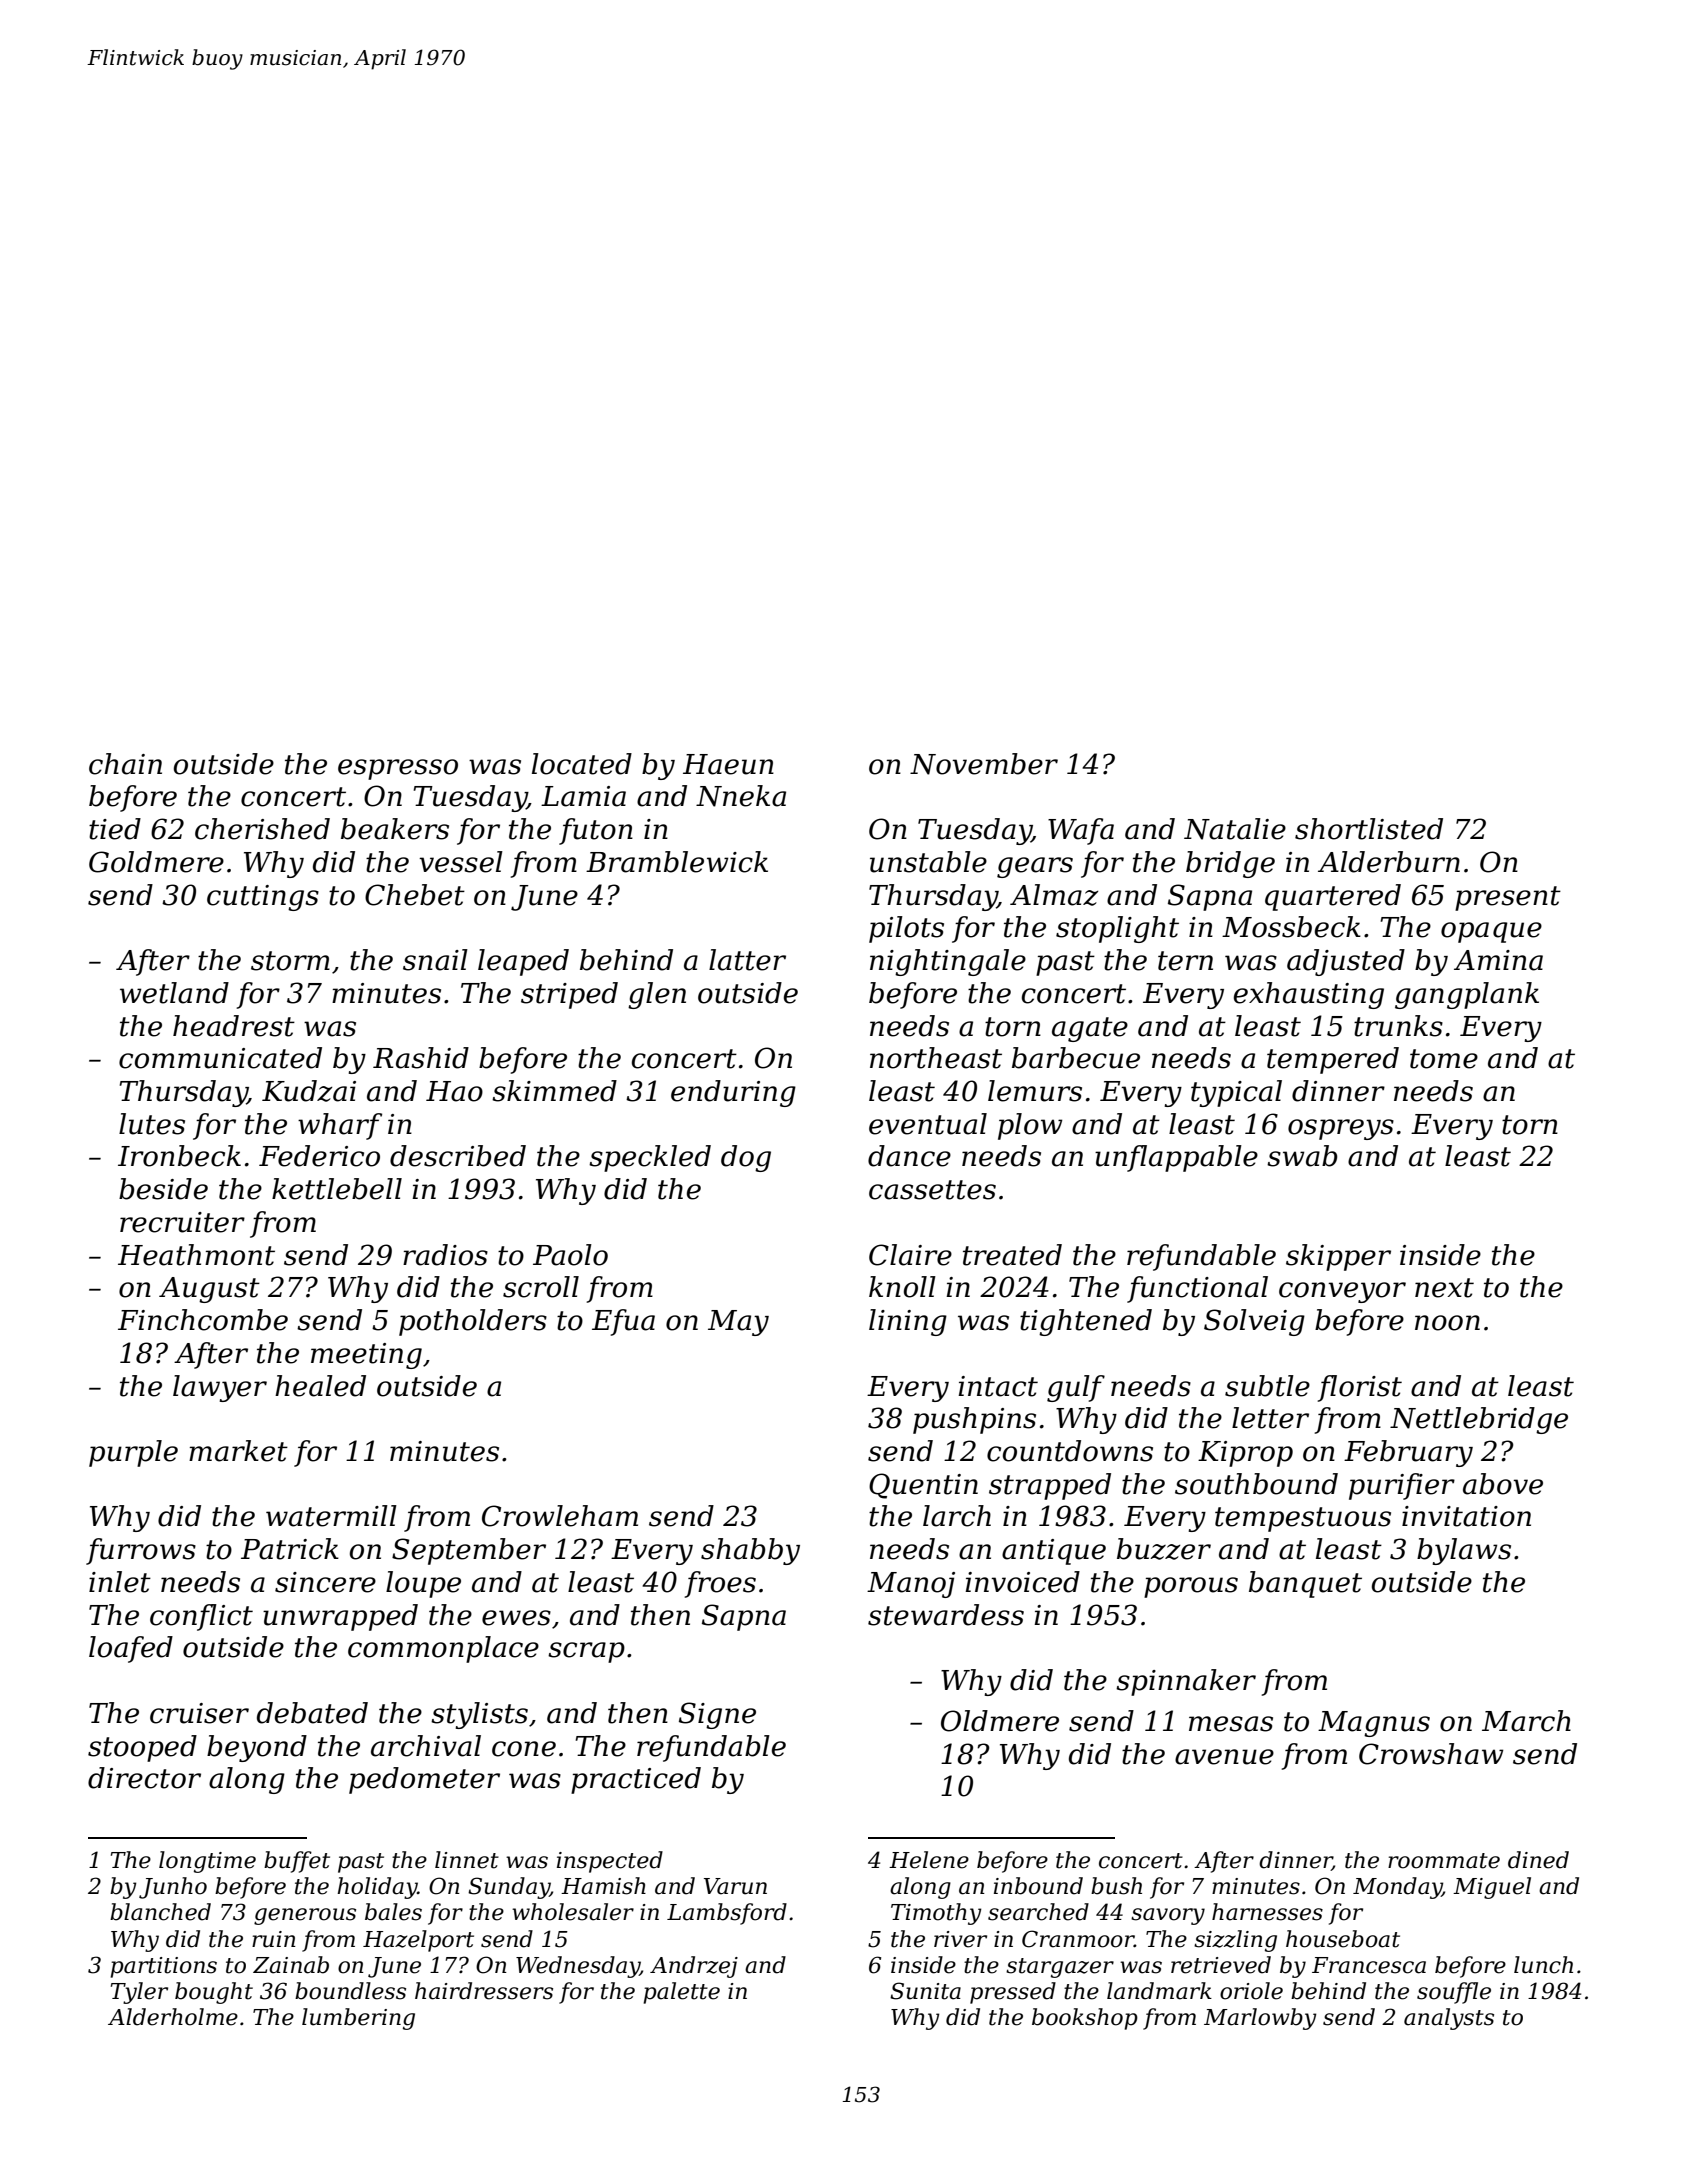  Describe the element at coordinates (125, 764) in the screenshot. I see `chain` at that location.
